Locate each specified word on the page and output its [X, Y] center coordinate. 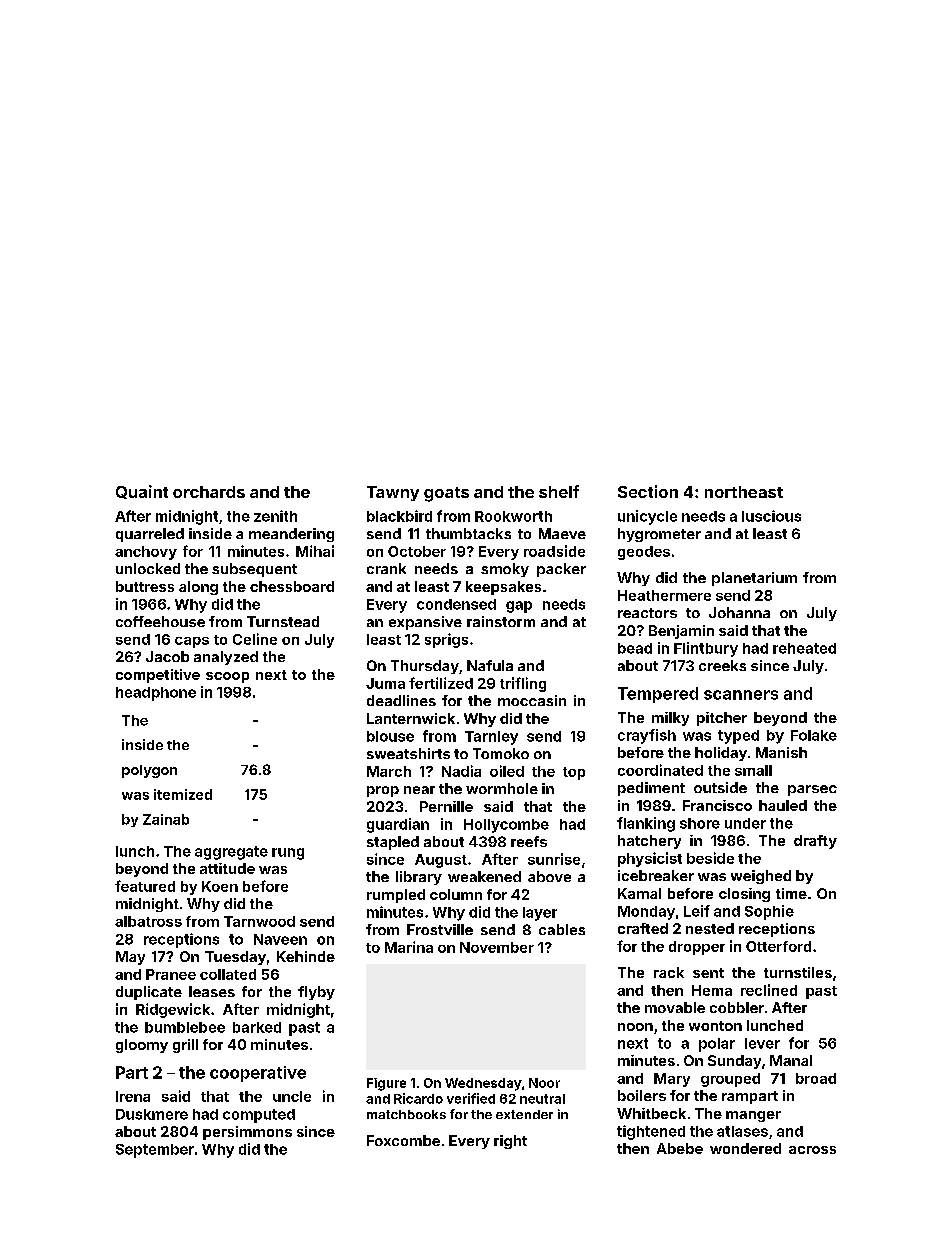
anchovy [146, 553]
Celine [255, 639]
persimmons [247, 1133]
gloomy [142, 1046]
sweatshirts [408, 753]
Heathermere [664, 595]
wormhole [502, 788]
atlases [742, 1131]
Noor [544, 1083]
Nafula [490, 665]
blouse [390, 736]
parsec [812, 790]
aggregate [231, 853]
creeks [722, 665]
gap [519, 607]
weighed [761, 877]
